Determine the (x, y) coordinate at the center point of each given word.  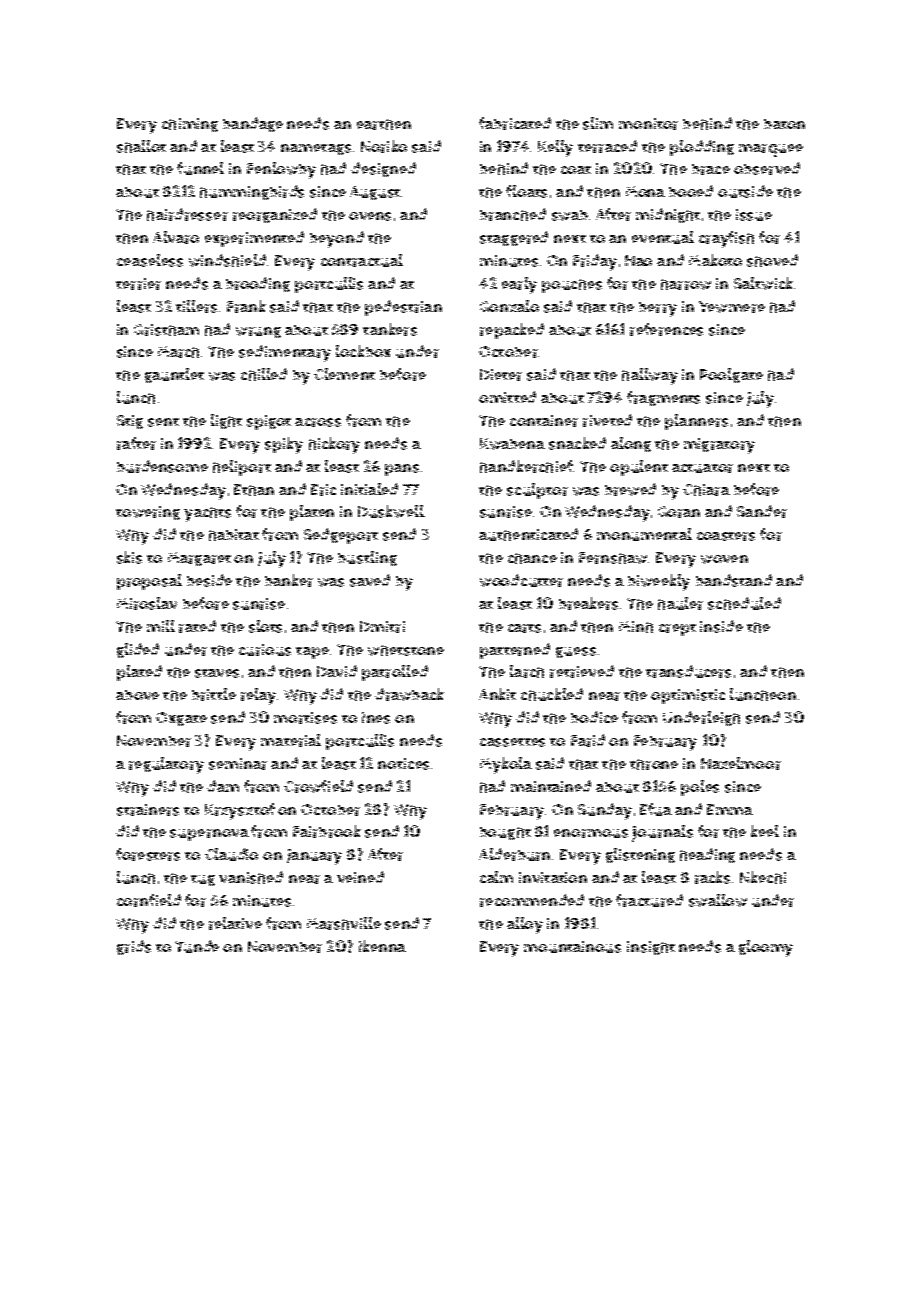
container (544, 421)
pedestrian (403, 308)
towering (148, 513)
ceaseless (150, 260)
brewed (630, 489)
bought (505, 833)
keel (765, 831)
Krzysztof (240, 811)
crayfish (726, 239)
